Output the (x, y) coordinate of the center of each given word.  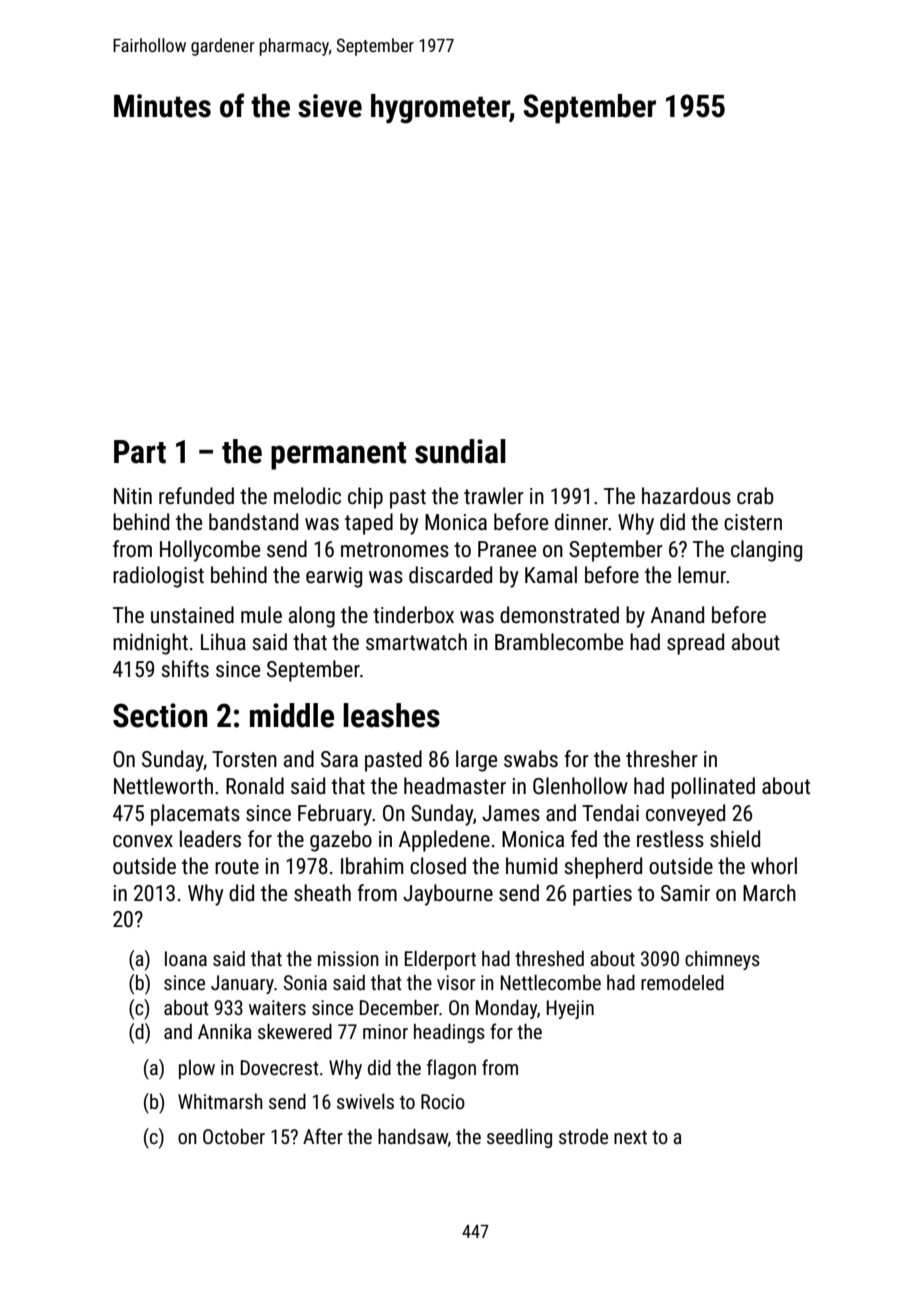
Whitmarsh (220, 1101)
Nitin (133, 496)
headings (449, 1033)
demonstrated (559, 615)
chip (365, 498)
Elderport (440, 960)
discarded (450, 575)
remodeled (682, 982)
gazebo (341, 841)
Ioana (186, 958)
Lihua (223, 642)
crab (755, 496)
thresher (662, 759)
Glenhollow (580, 786)
